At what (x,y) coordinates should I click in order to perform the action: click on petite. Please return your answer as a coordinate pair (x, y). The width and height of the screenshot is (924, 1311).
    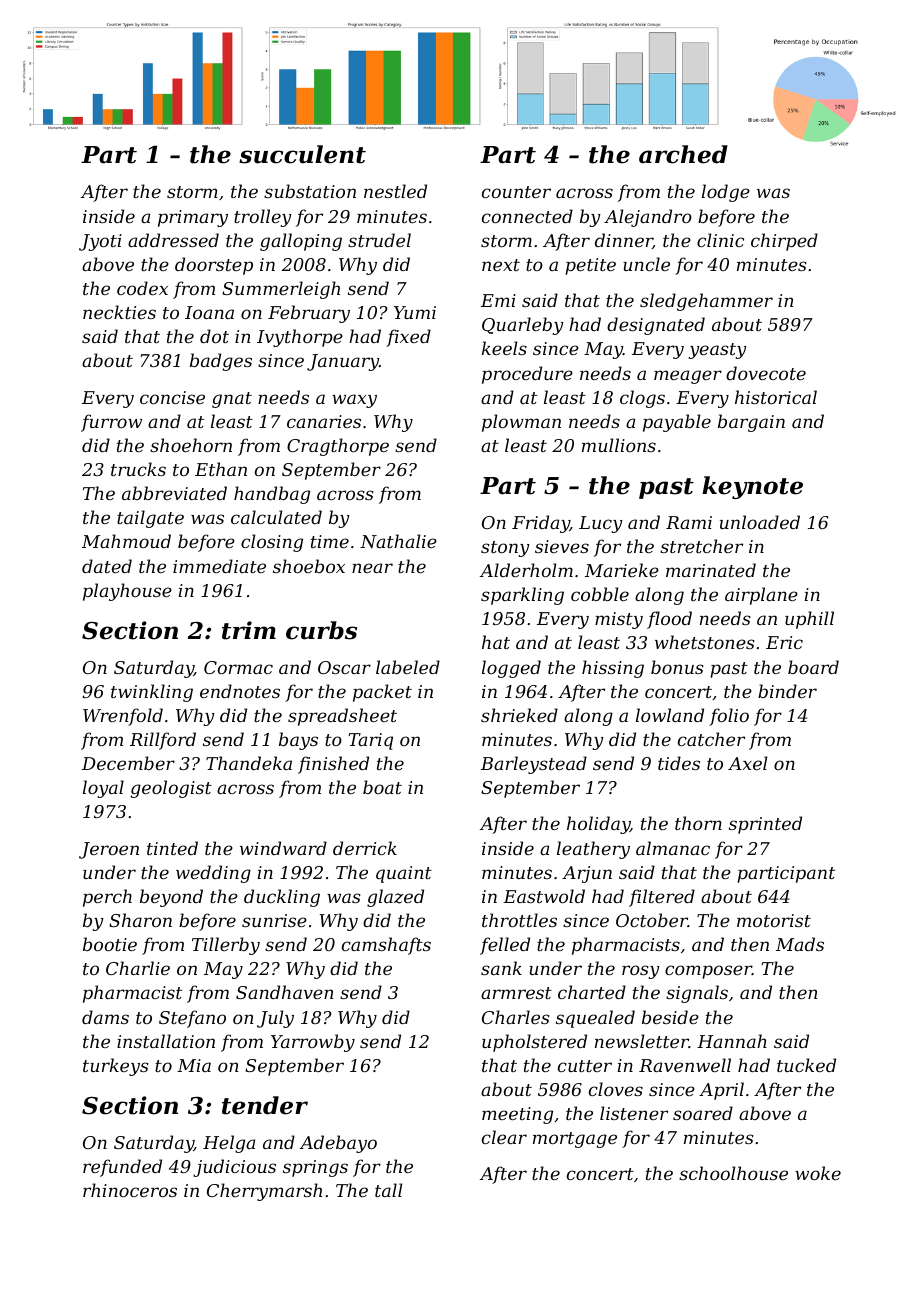
    Looking at the image, I should click on (590, 266).
